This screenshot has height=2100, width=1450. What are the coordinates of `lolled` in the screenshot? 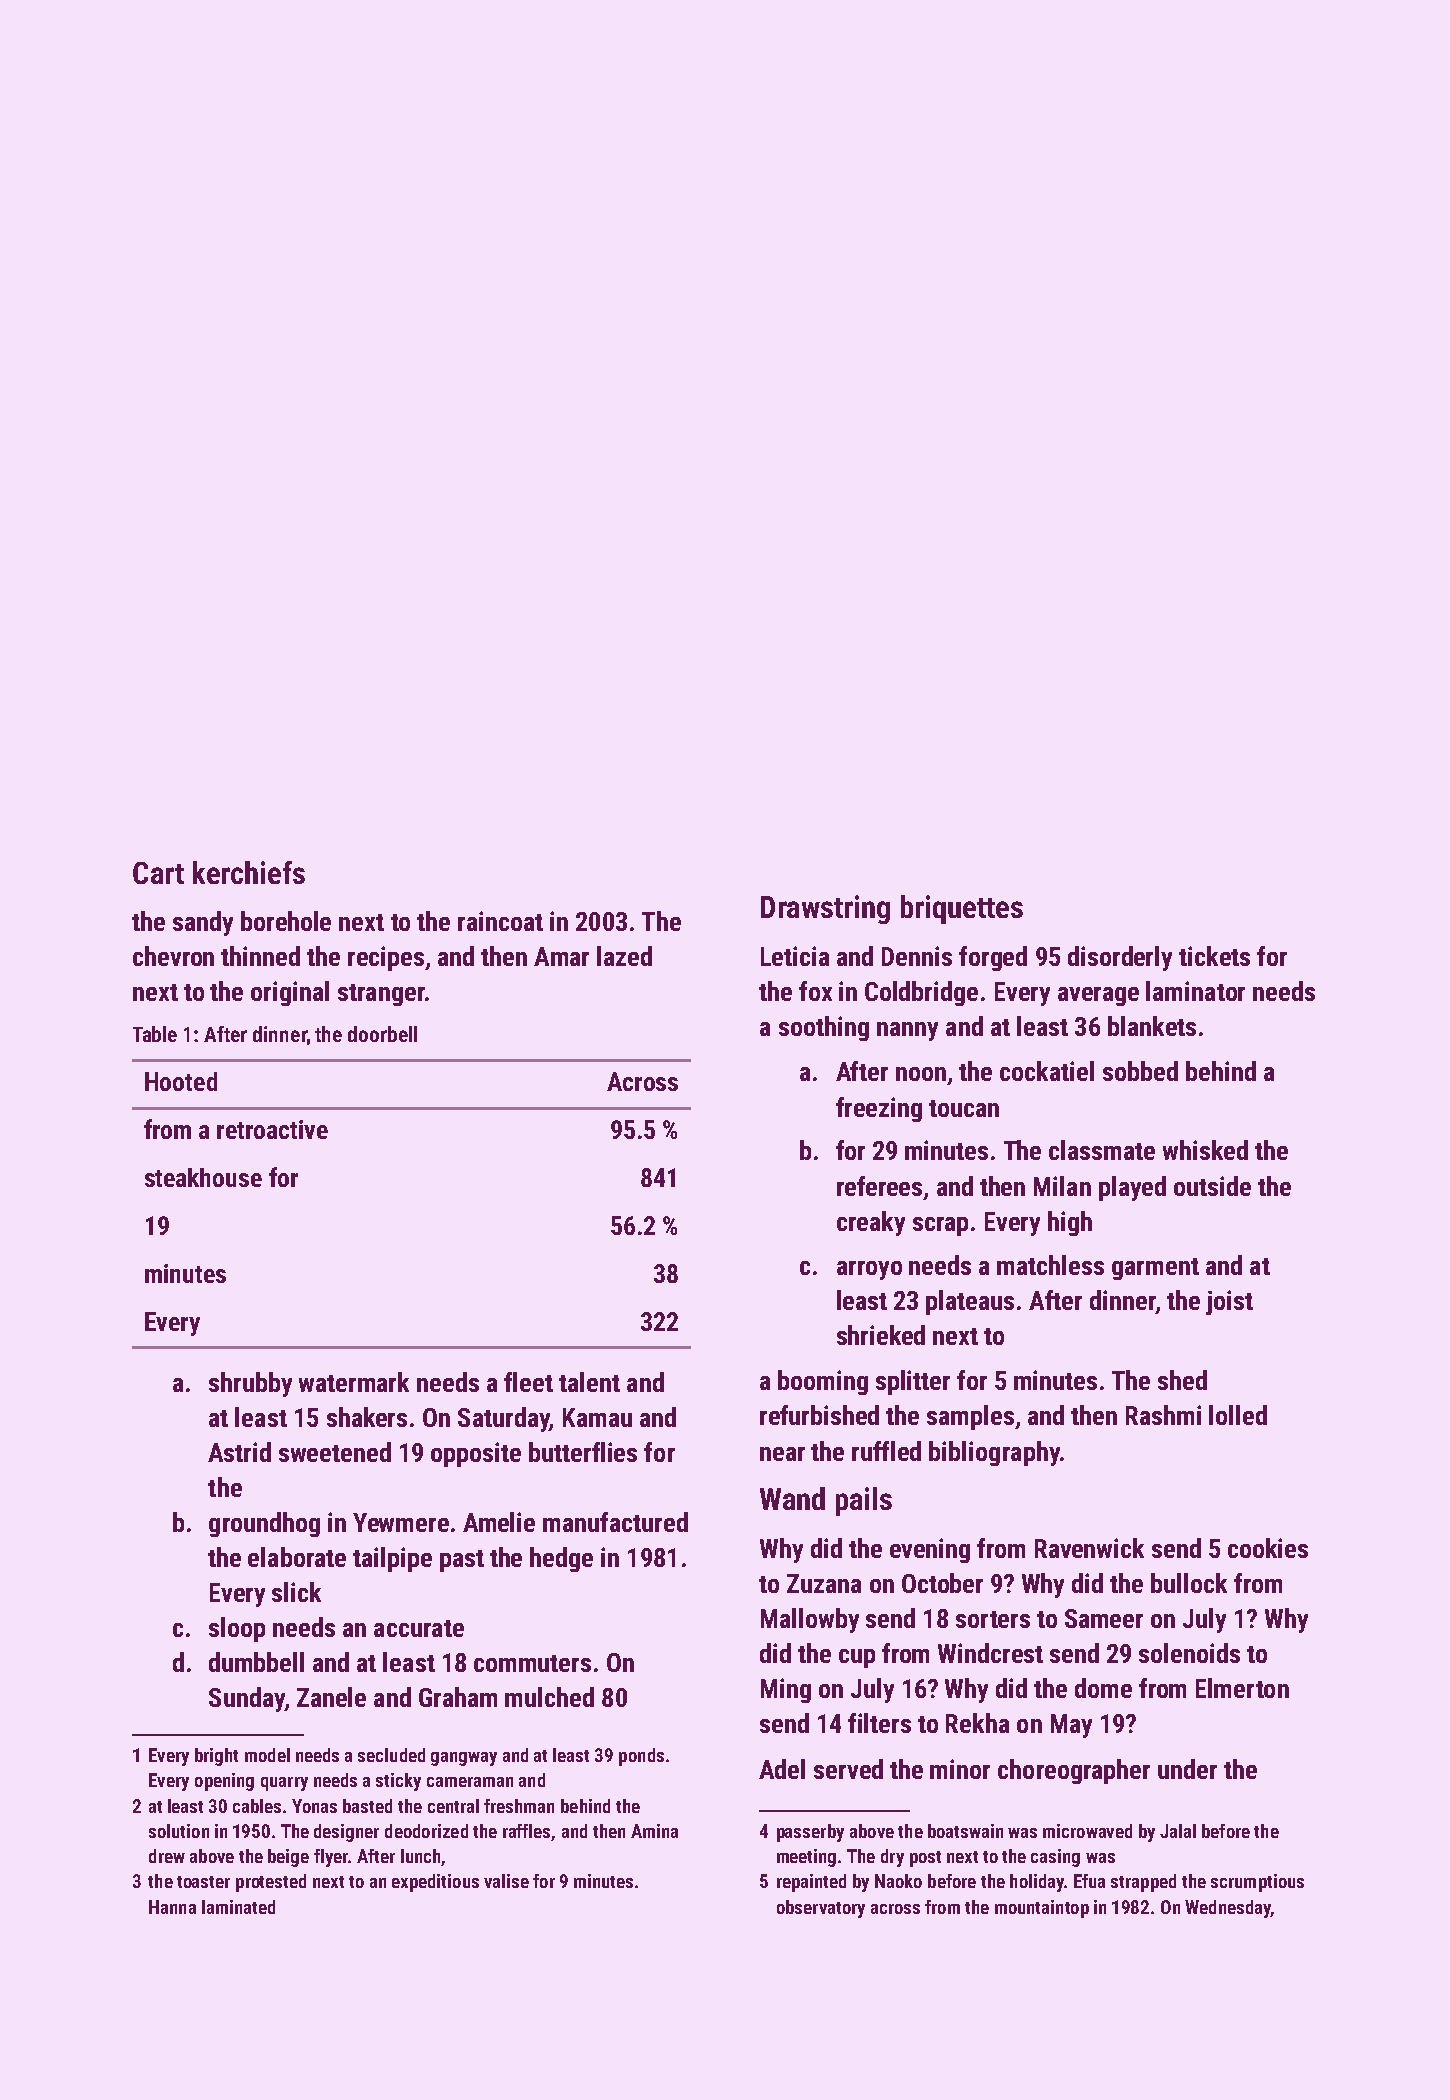 It's located at (1238, 1415).
